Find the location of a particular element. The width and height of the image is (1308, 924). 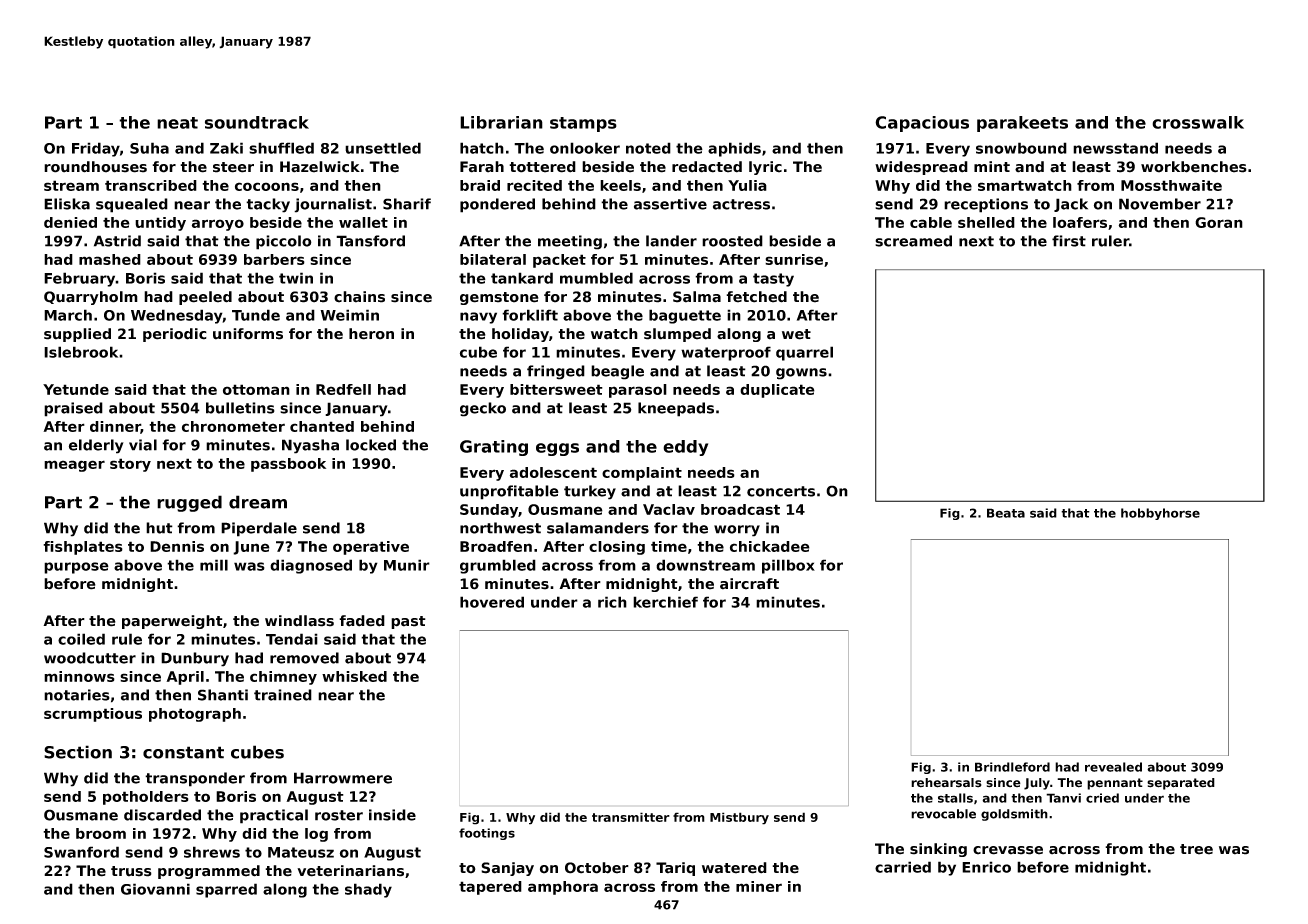

aphids is located at coordinates (734, 149).
